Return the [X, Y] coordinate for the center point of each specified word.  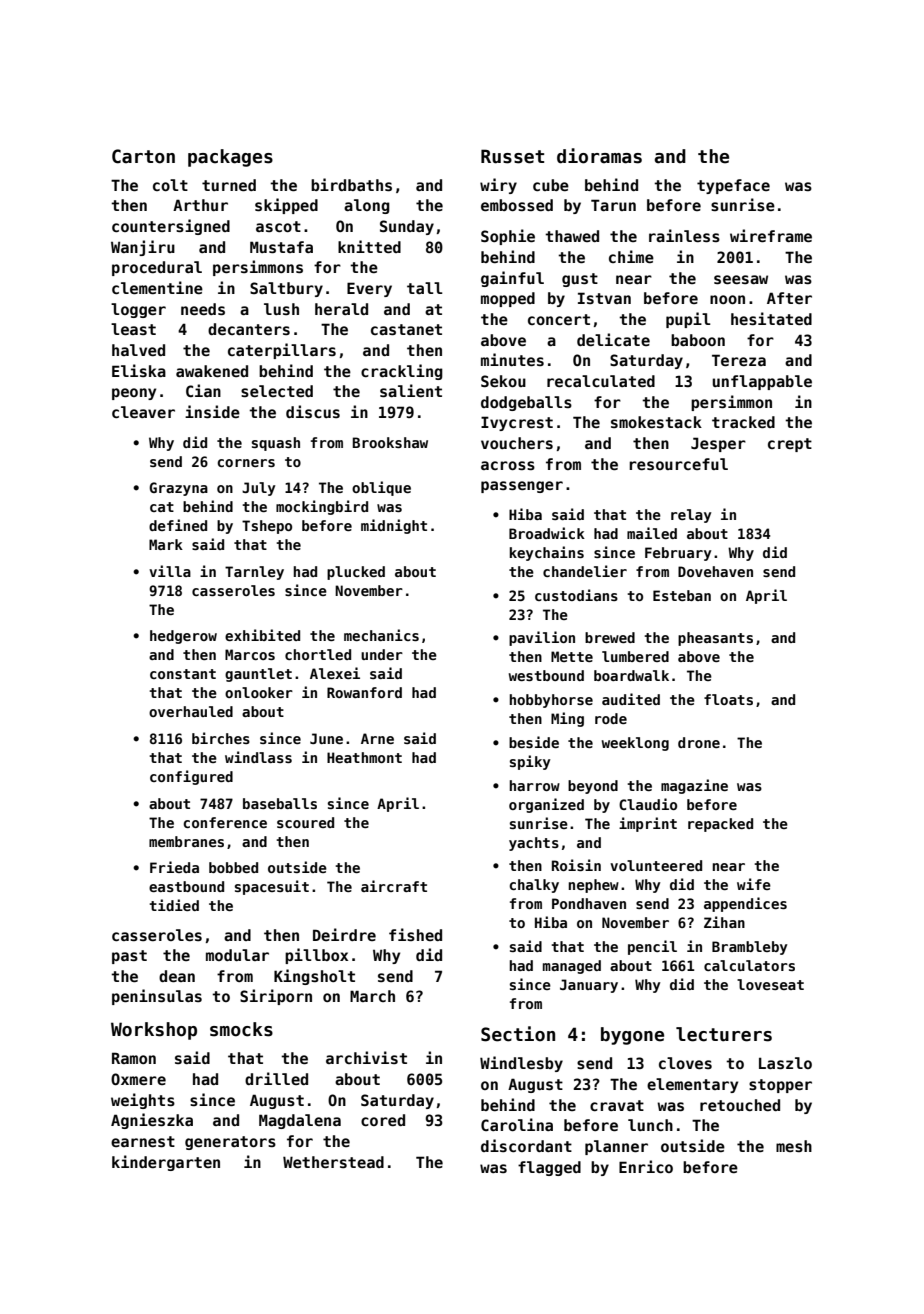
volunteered [656, 865]
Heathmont [364, 757]
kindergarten [166, 1163]
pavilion [542, 638]
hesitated [771, 318]
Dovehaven [715, 571]
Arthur [200, 205]
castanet [406, 329]
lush [281, 309]
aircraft [394, 886]
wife [754, 884]
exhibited [262, 635]
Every [369, 289]
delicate [613, 339]
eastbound [186, 886]
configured [191, 777]
